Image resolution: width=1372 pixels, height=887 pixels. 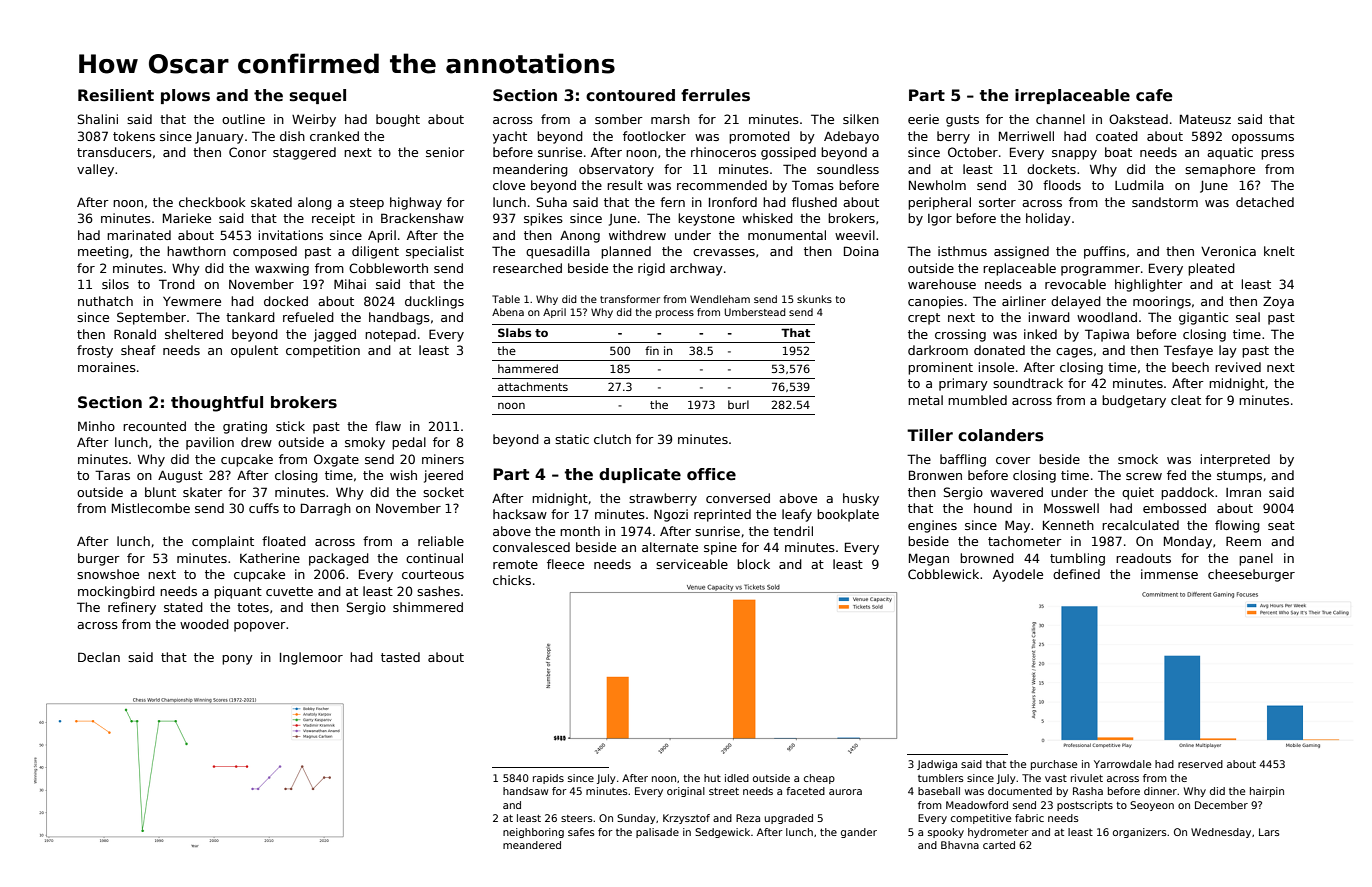 I want to click on cafe, so click(x=1154, y=95).
